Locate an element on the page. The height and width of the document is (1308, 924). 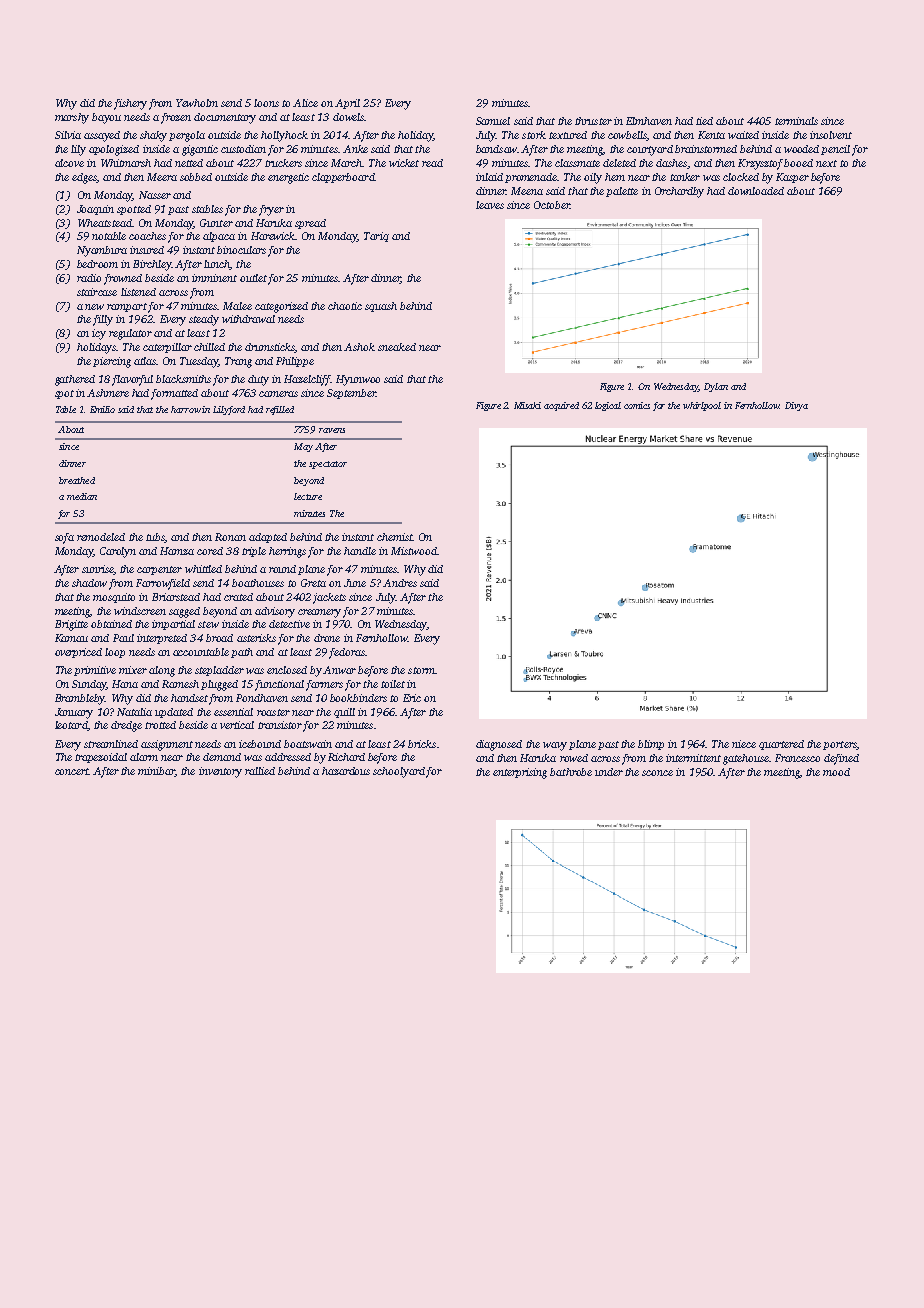
breathed is located at coordinates (77, 480).
